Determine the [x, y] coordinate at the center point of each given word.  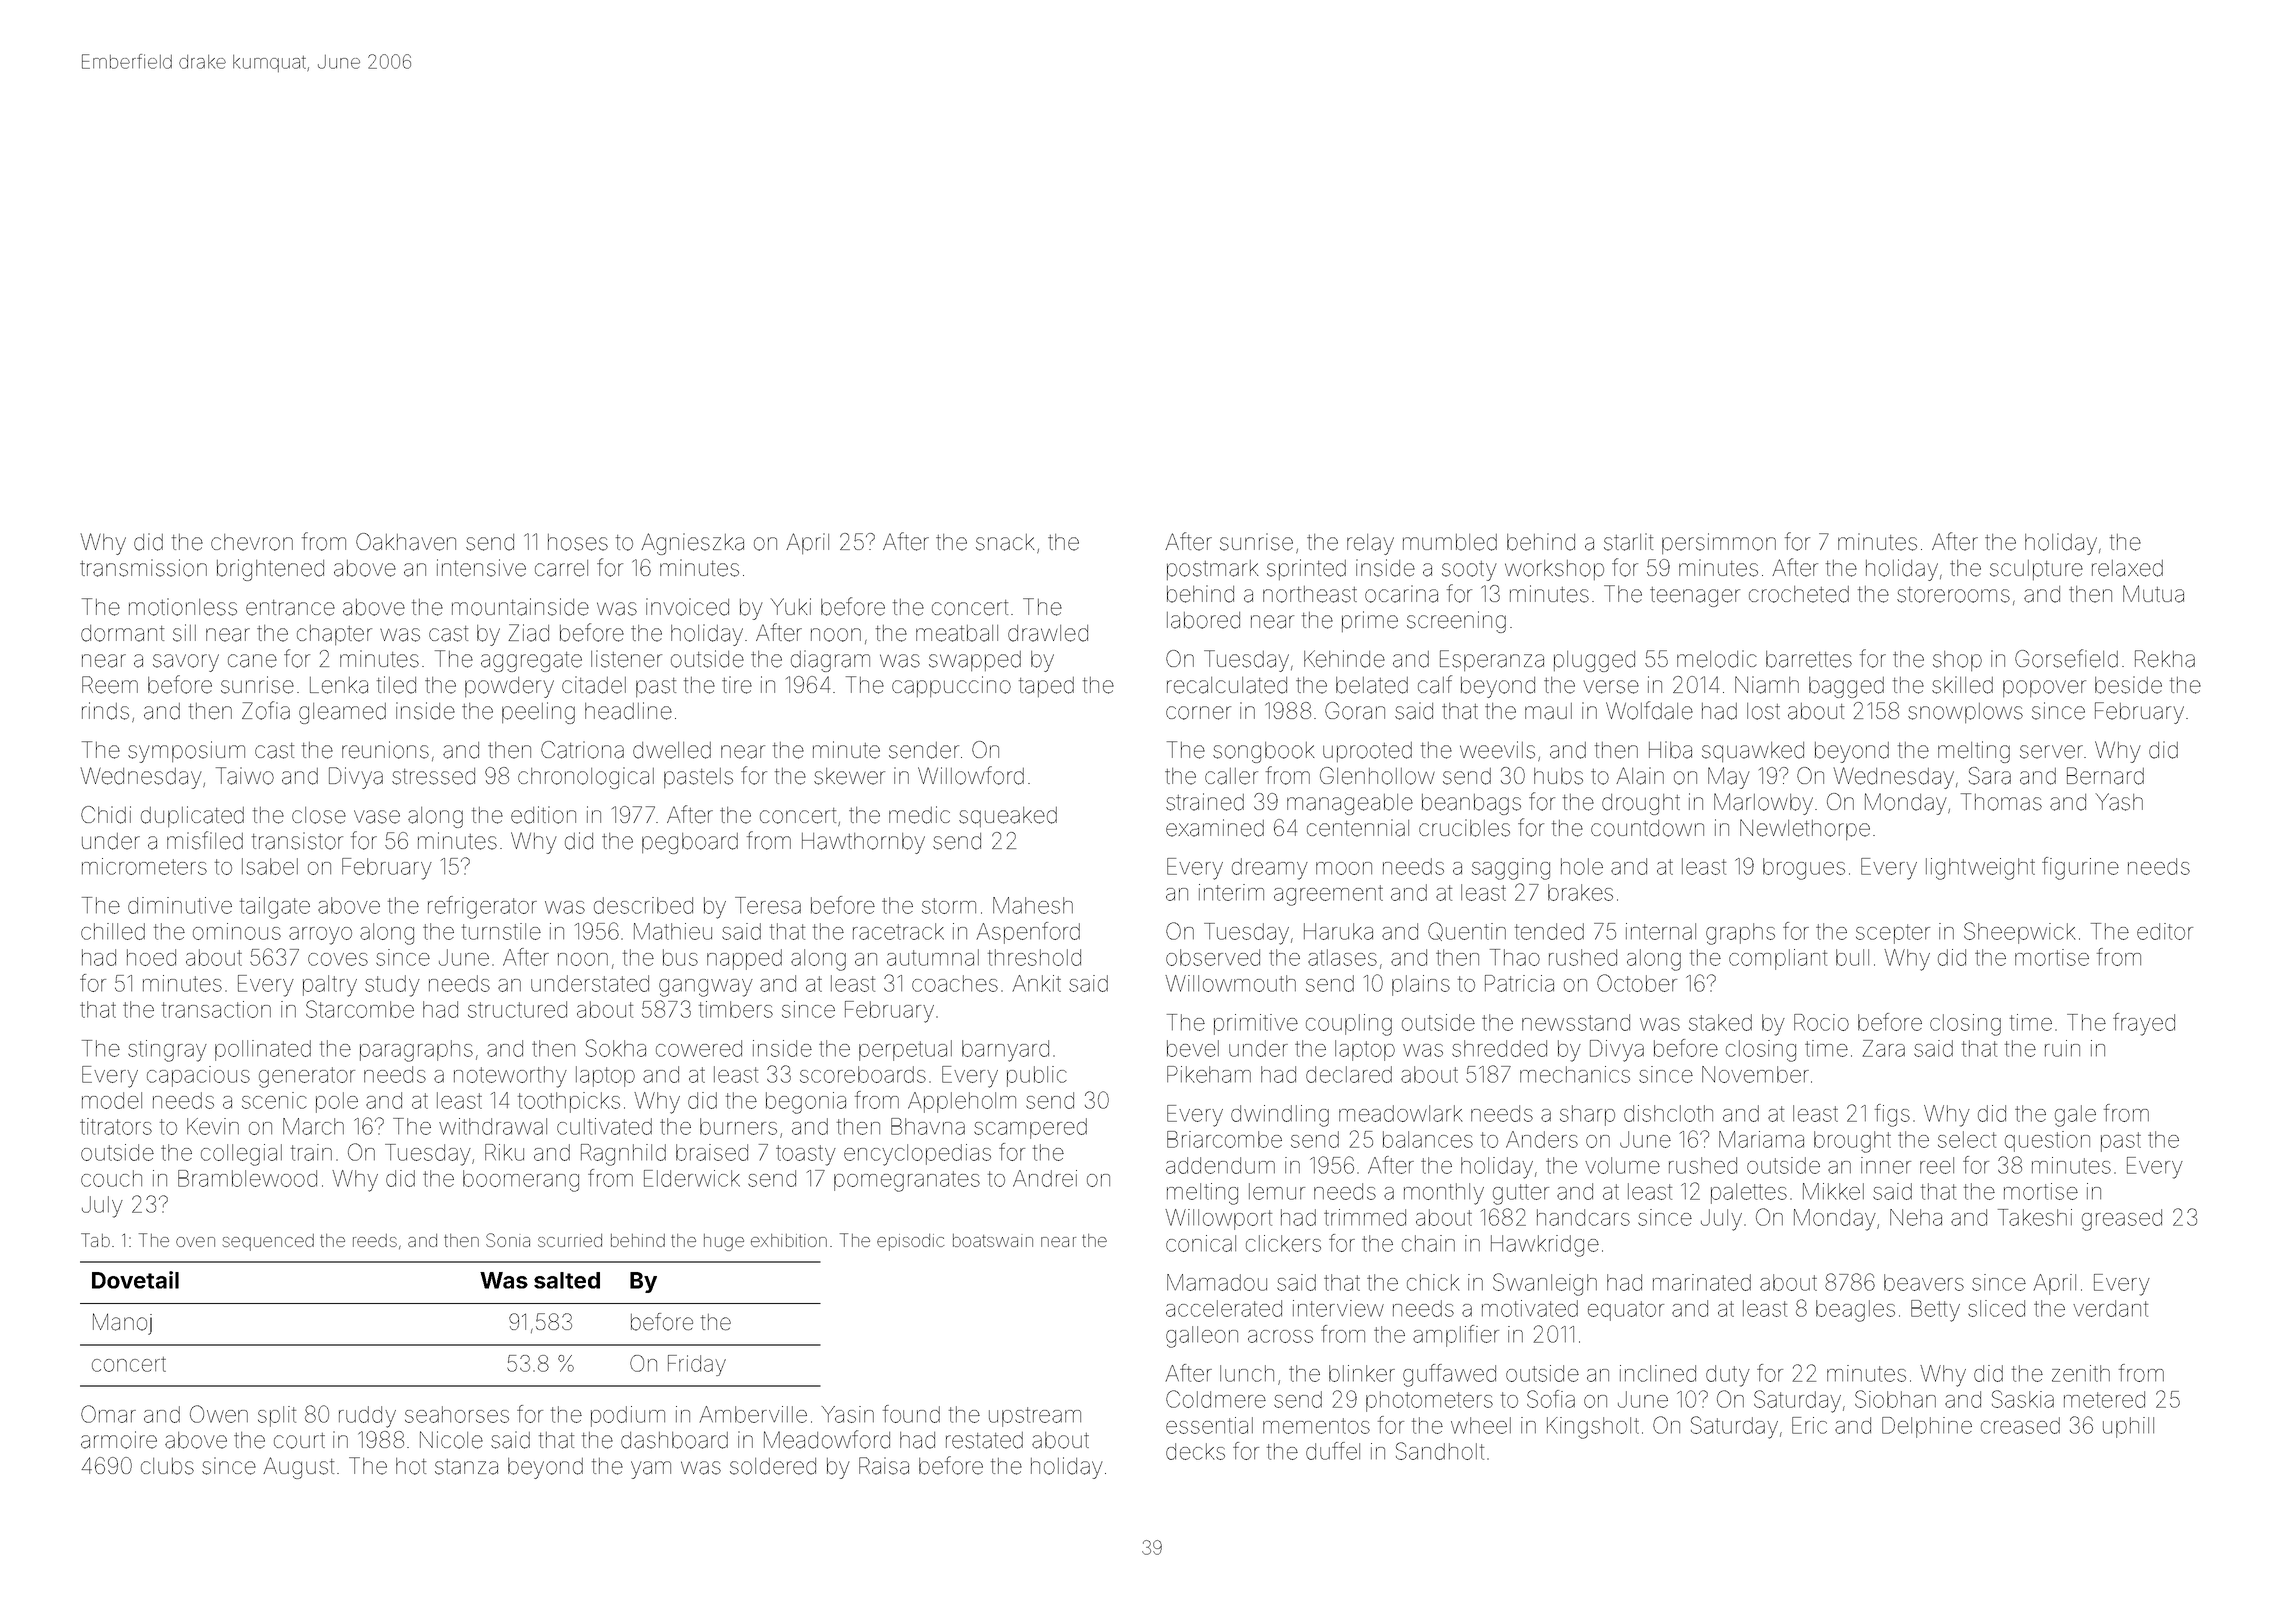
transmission [143, 568]
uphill [2128, 1427]
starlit [1628, 542]
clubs [167, 1466]
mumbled [1450, 542]
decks [1195, 1451]
